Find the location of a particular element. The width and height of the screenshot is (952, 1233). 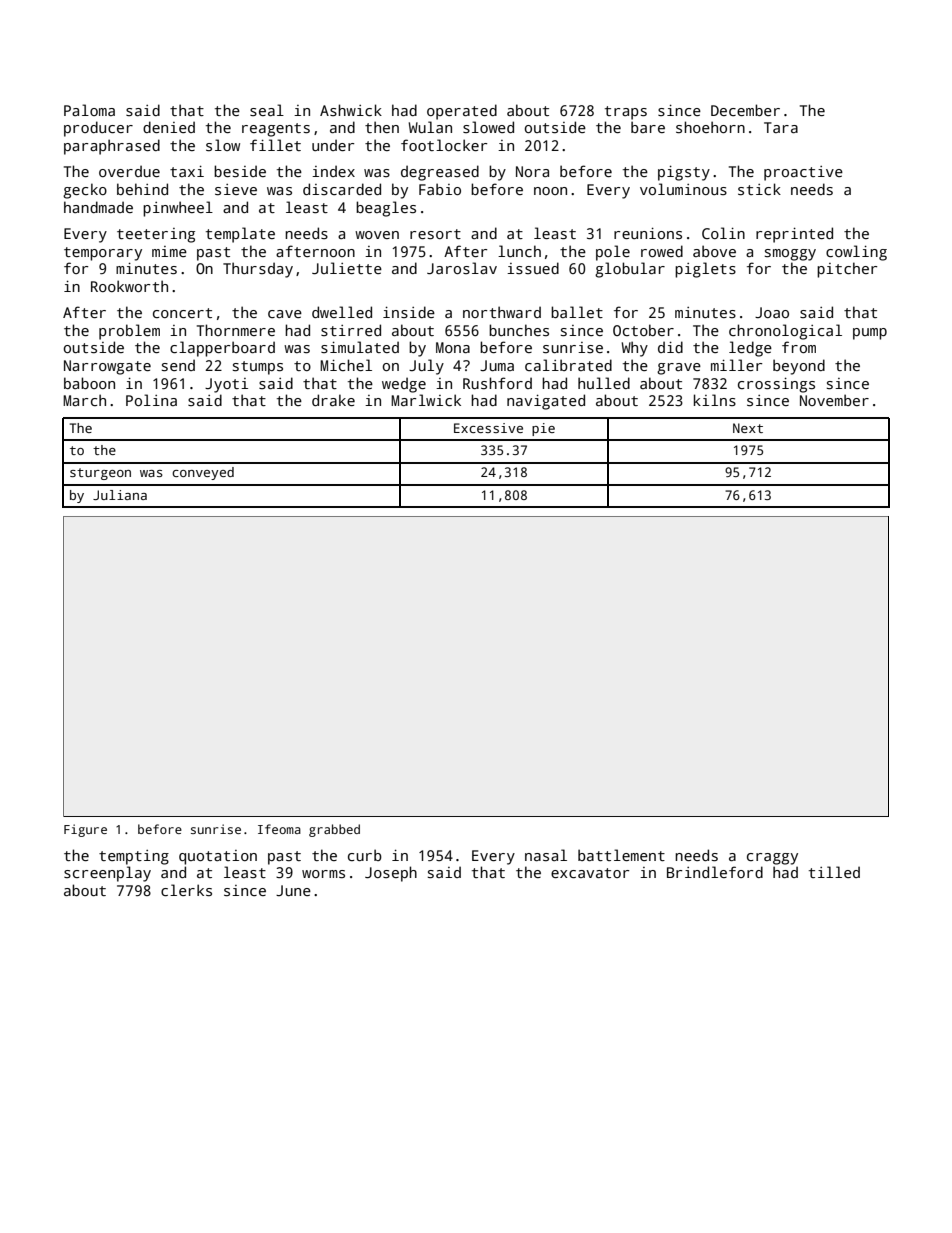

Rushford is located at coordinates (497, 383).
